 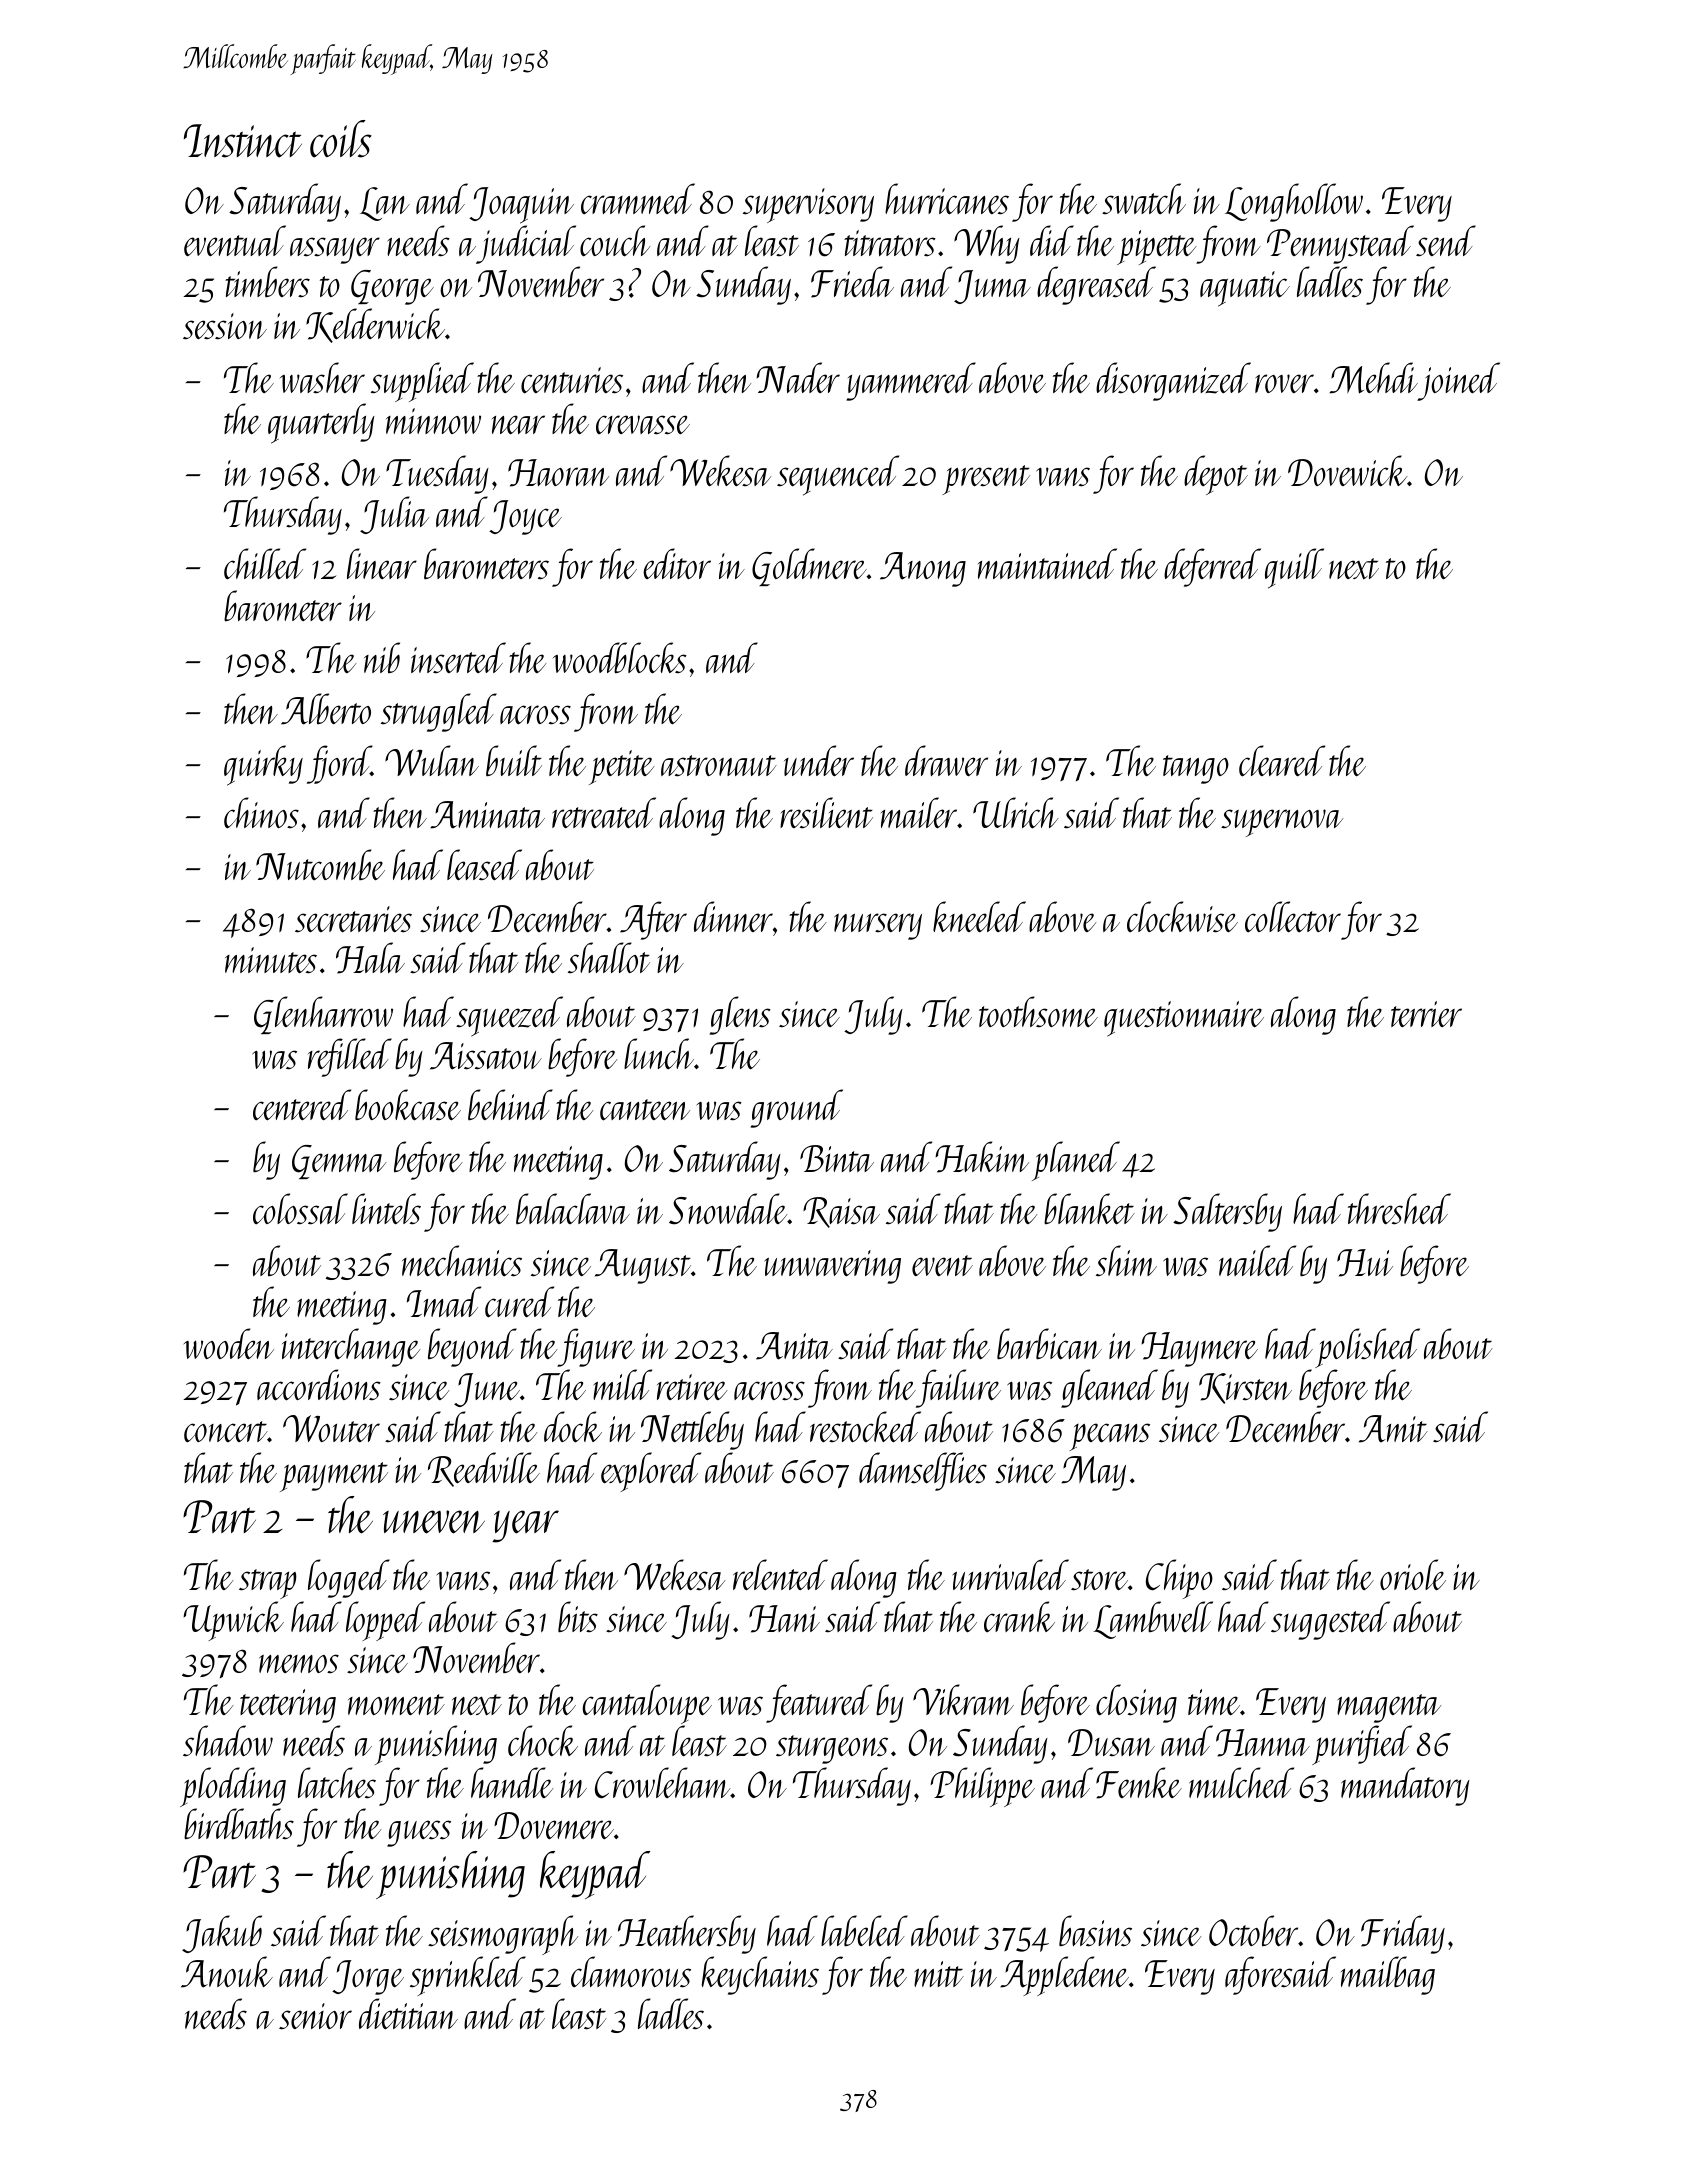 What do you see at coordinates (1399, 1209) in the screenshot?
I see `threshed` at bounding box center [1399, 1209].
